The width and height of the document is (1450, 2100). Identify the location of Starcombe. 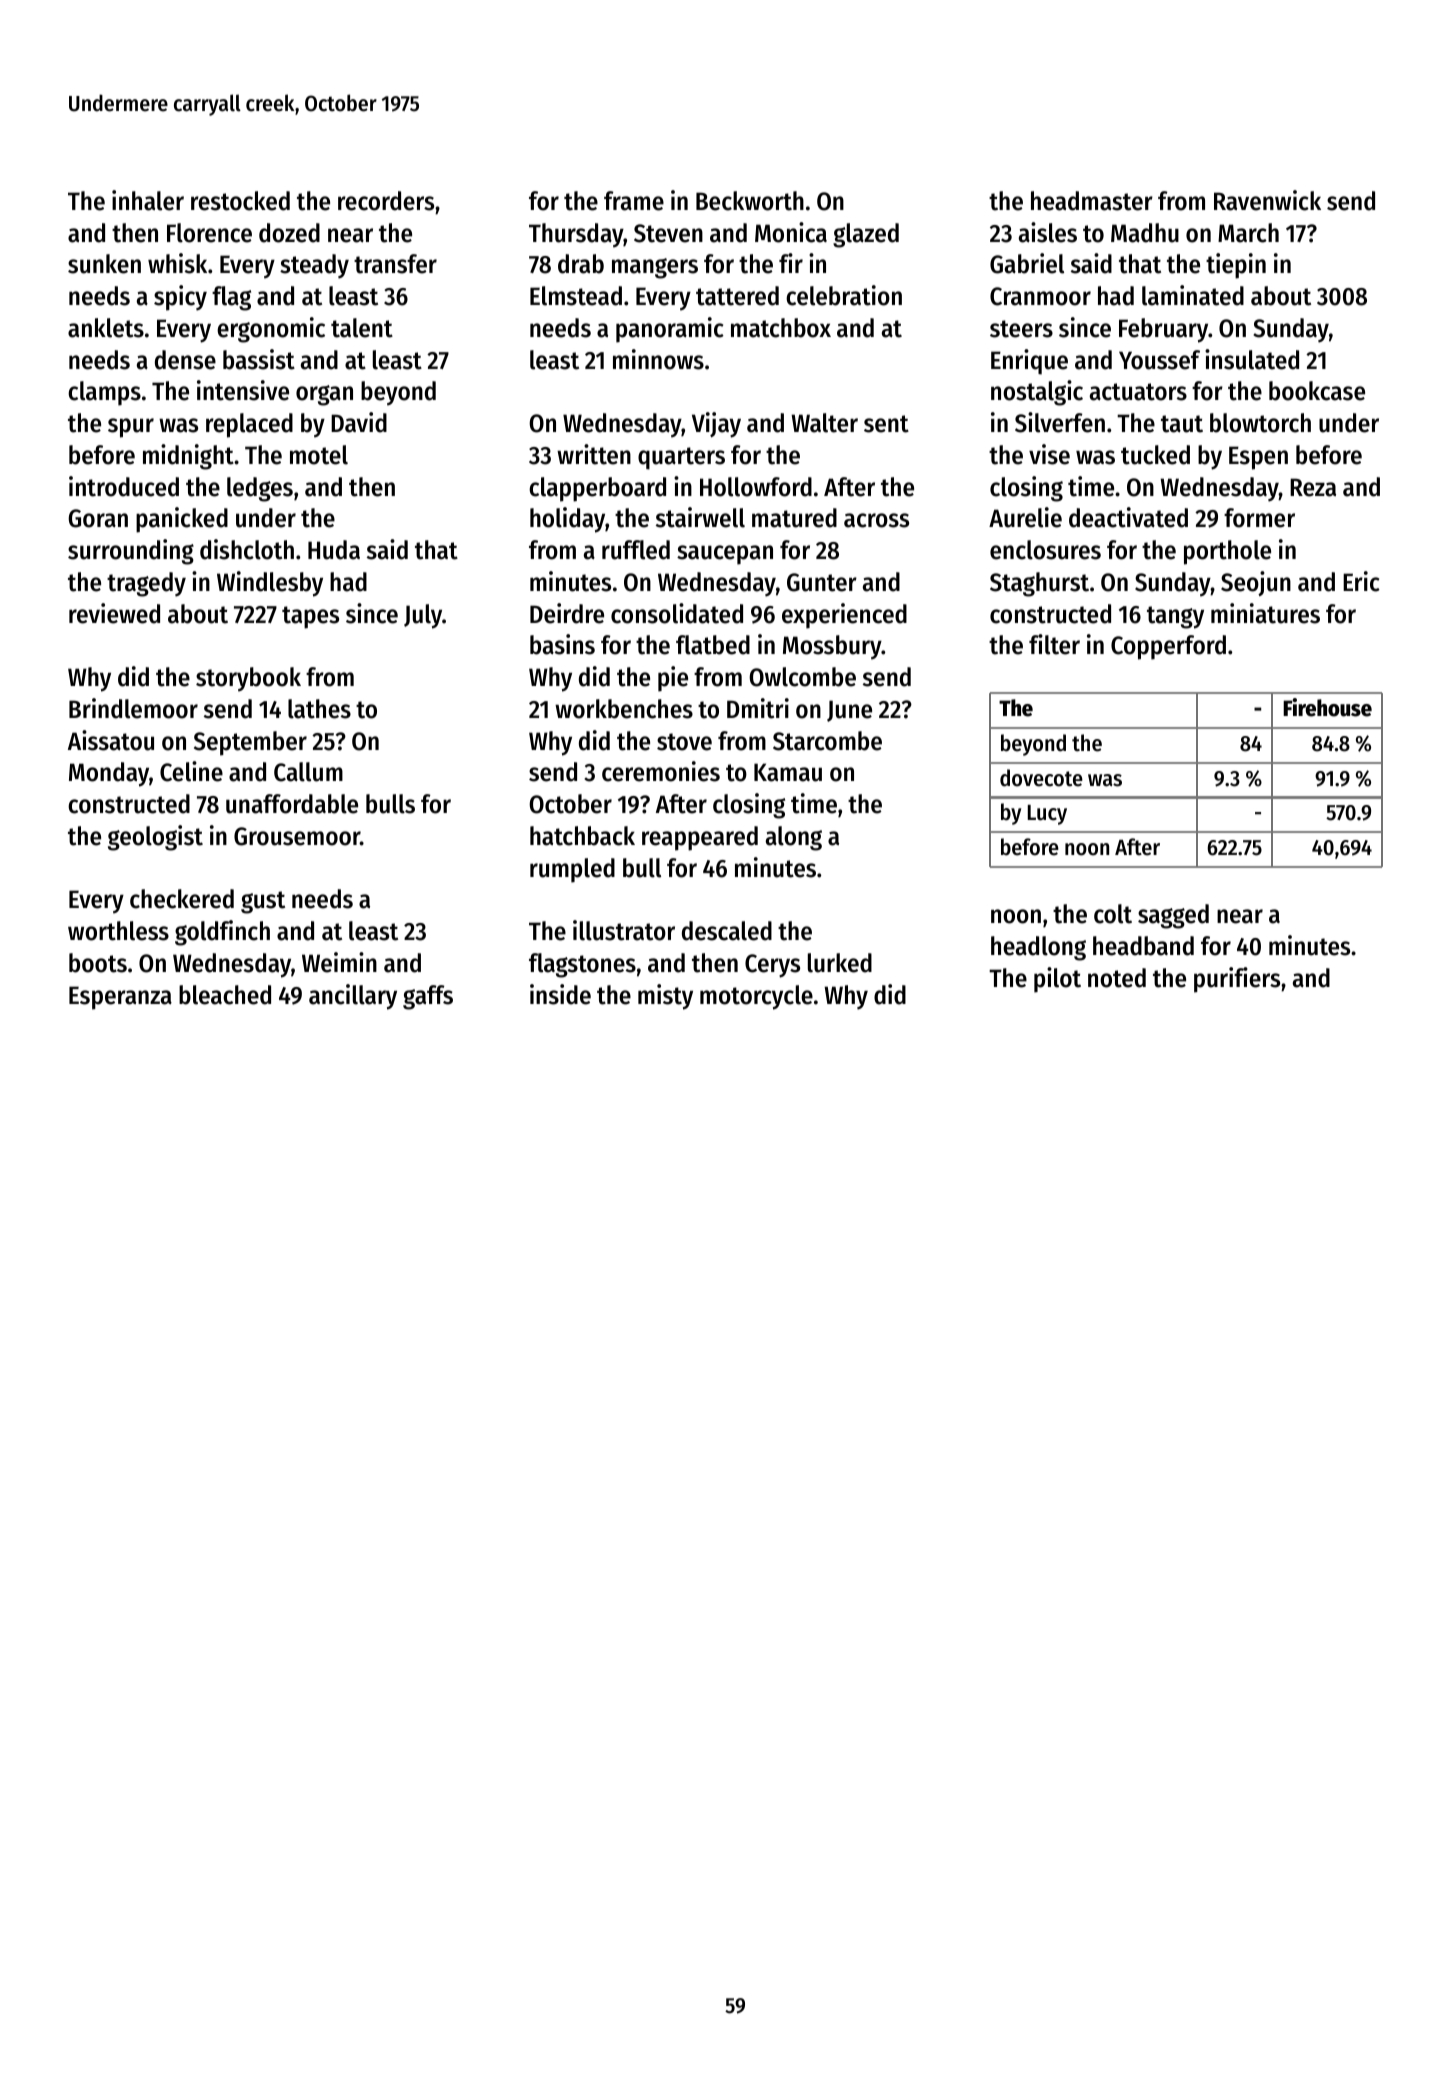
(827, 741).
